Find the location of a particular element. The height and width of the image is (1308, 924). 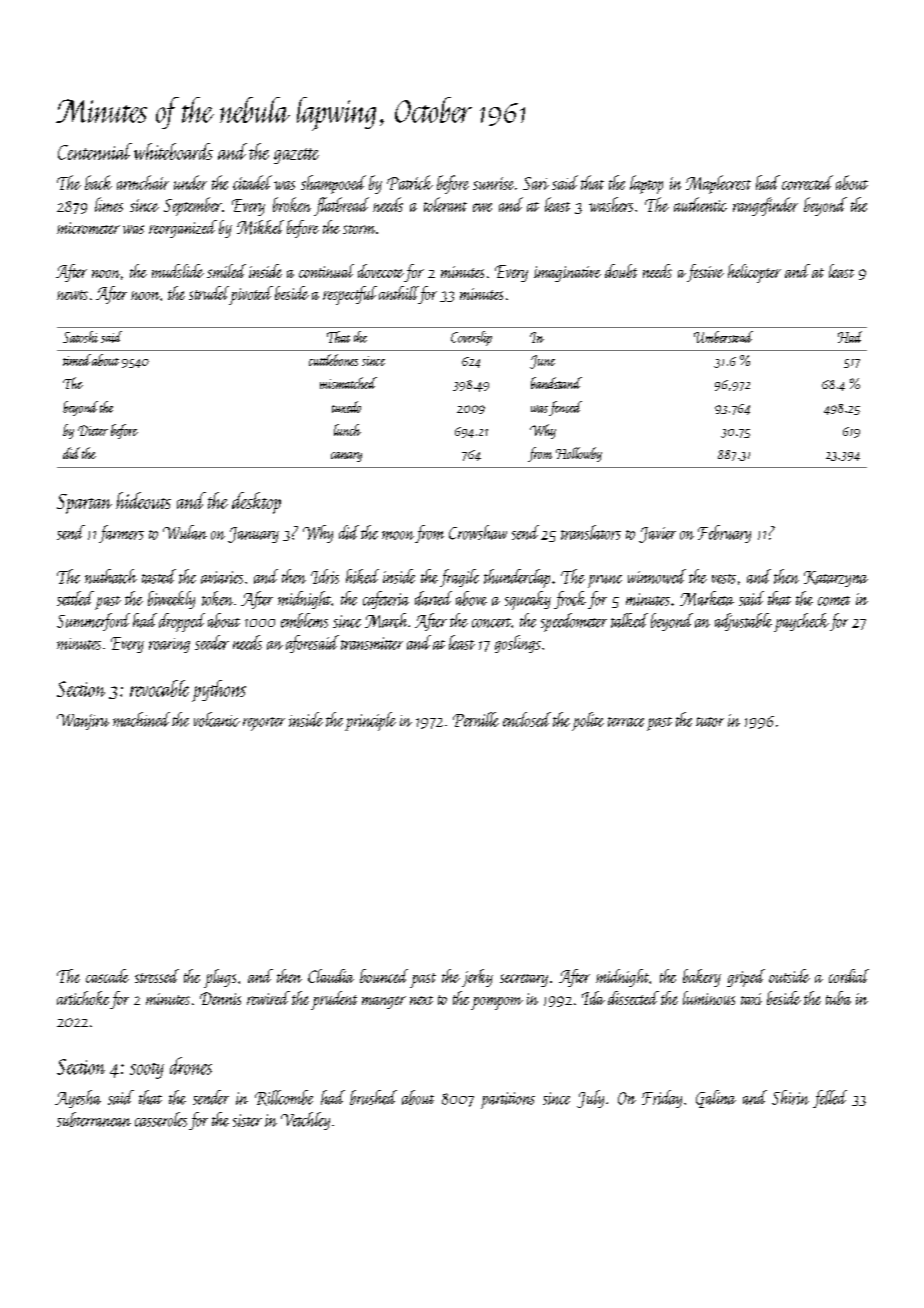

roaring is located at coordinates (169, 645).
